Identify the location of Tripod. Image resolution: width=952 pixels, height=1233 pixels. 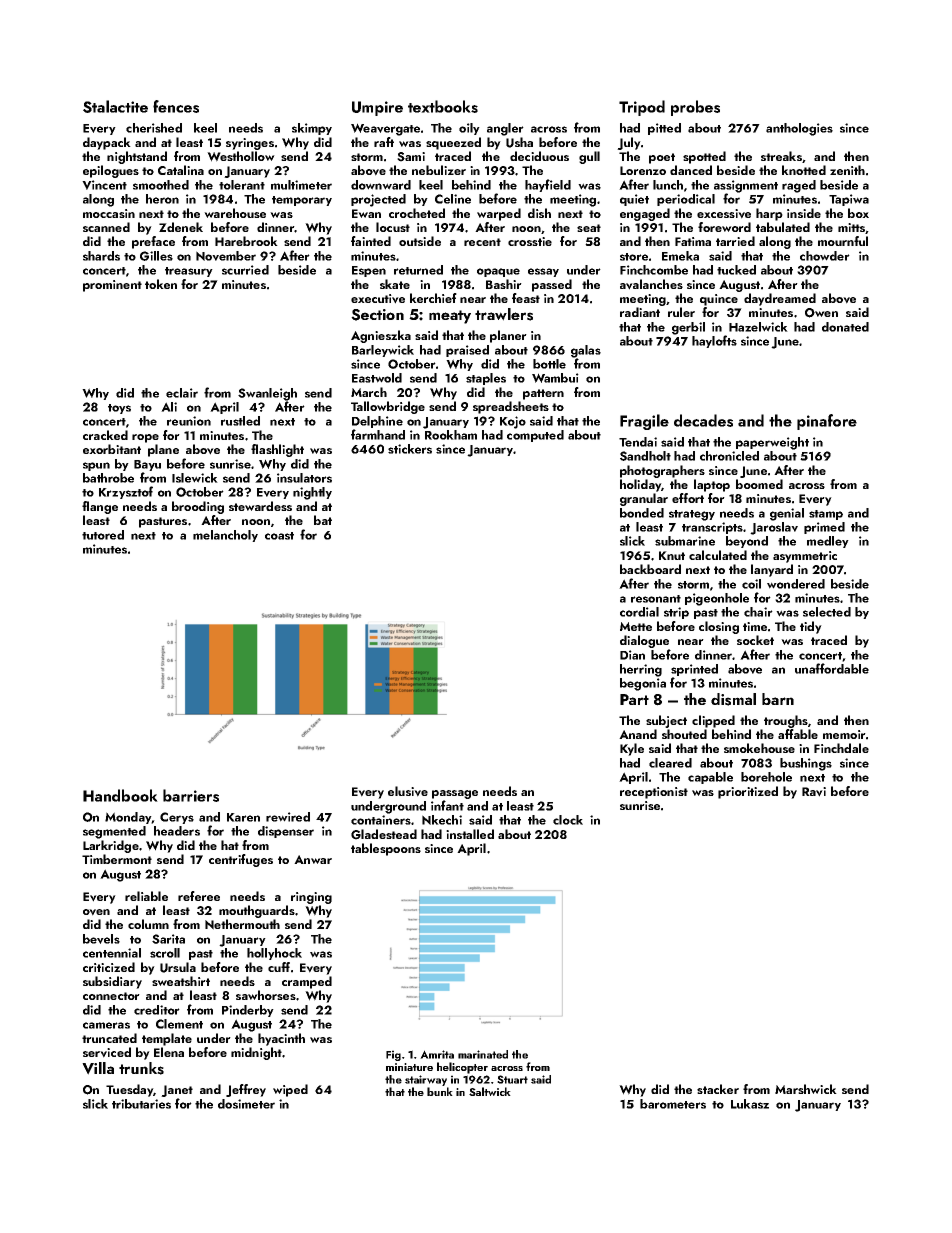
(642, 108).
